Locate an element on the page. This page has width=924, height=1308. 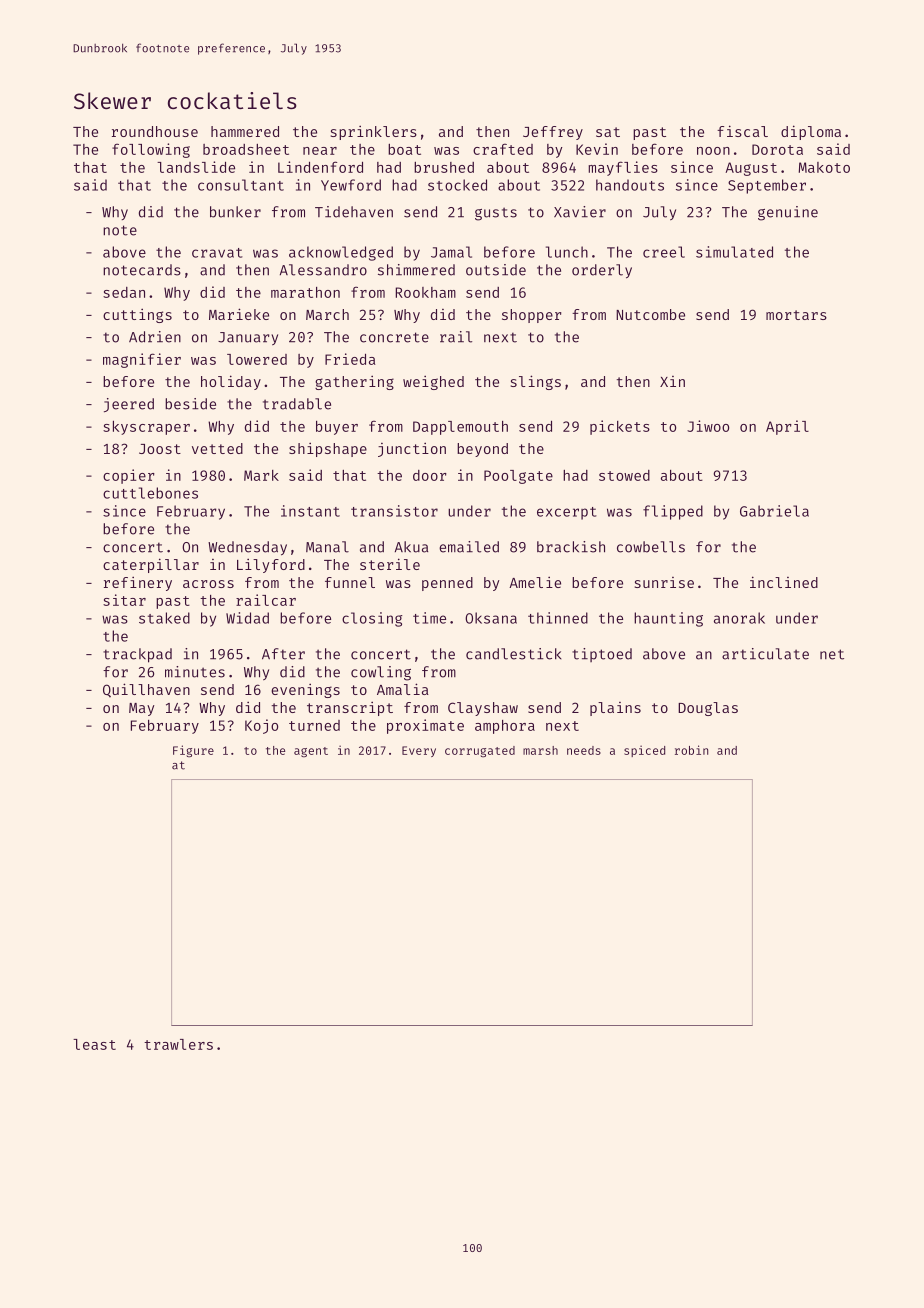
Widad is located at coordinates (247, 618).
